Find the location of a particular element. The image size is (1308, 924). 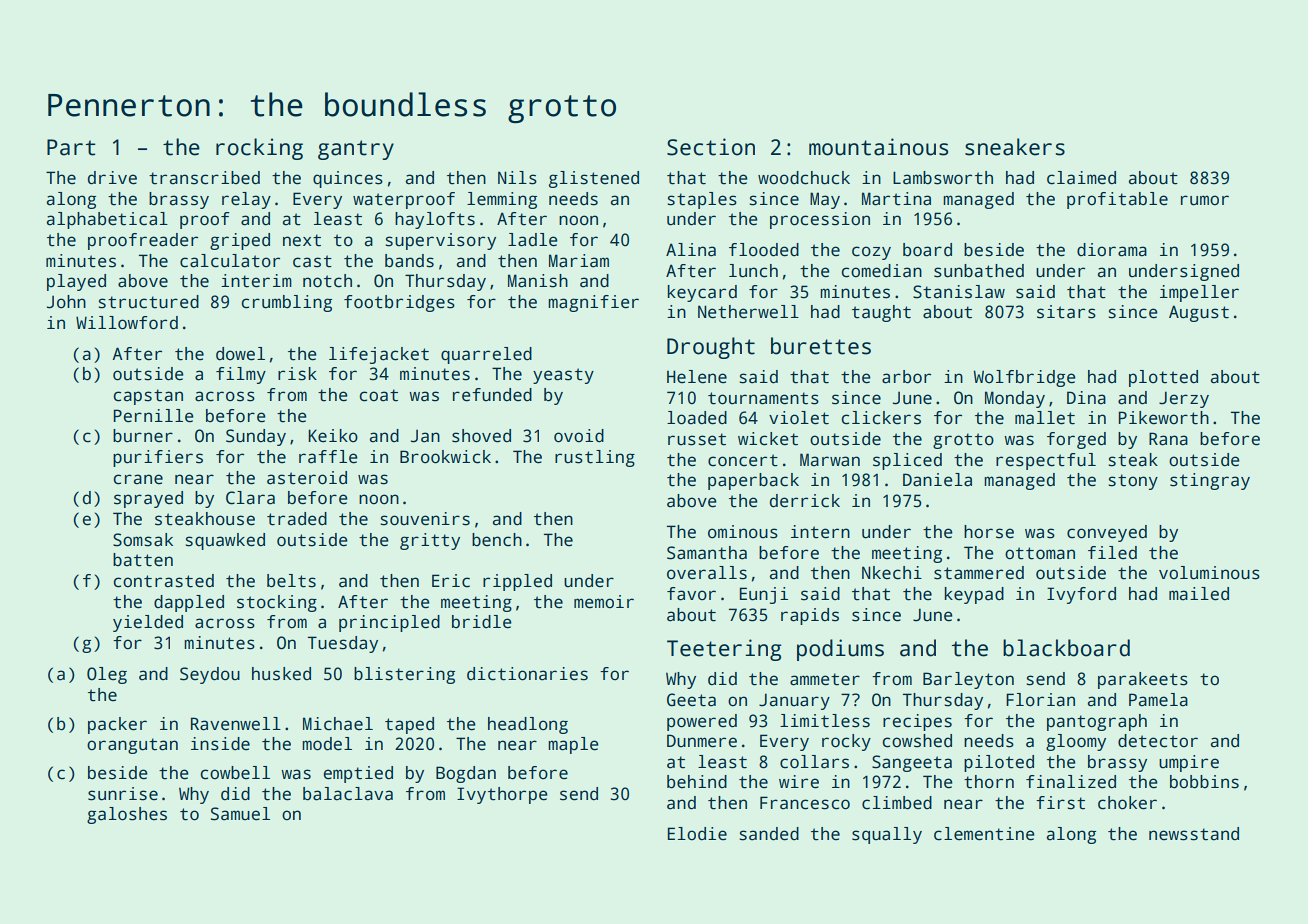

Part is located at coordinates (71, 147).
